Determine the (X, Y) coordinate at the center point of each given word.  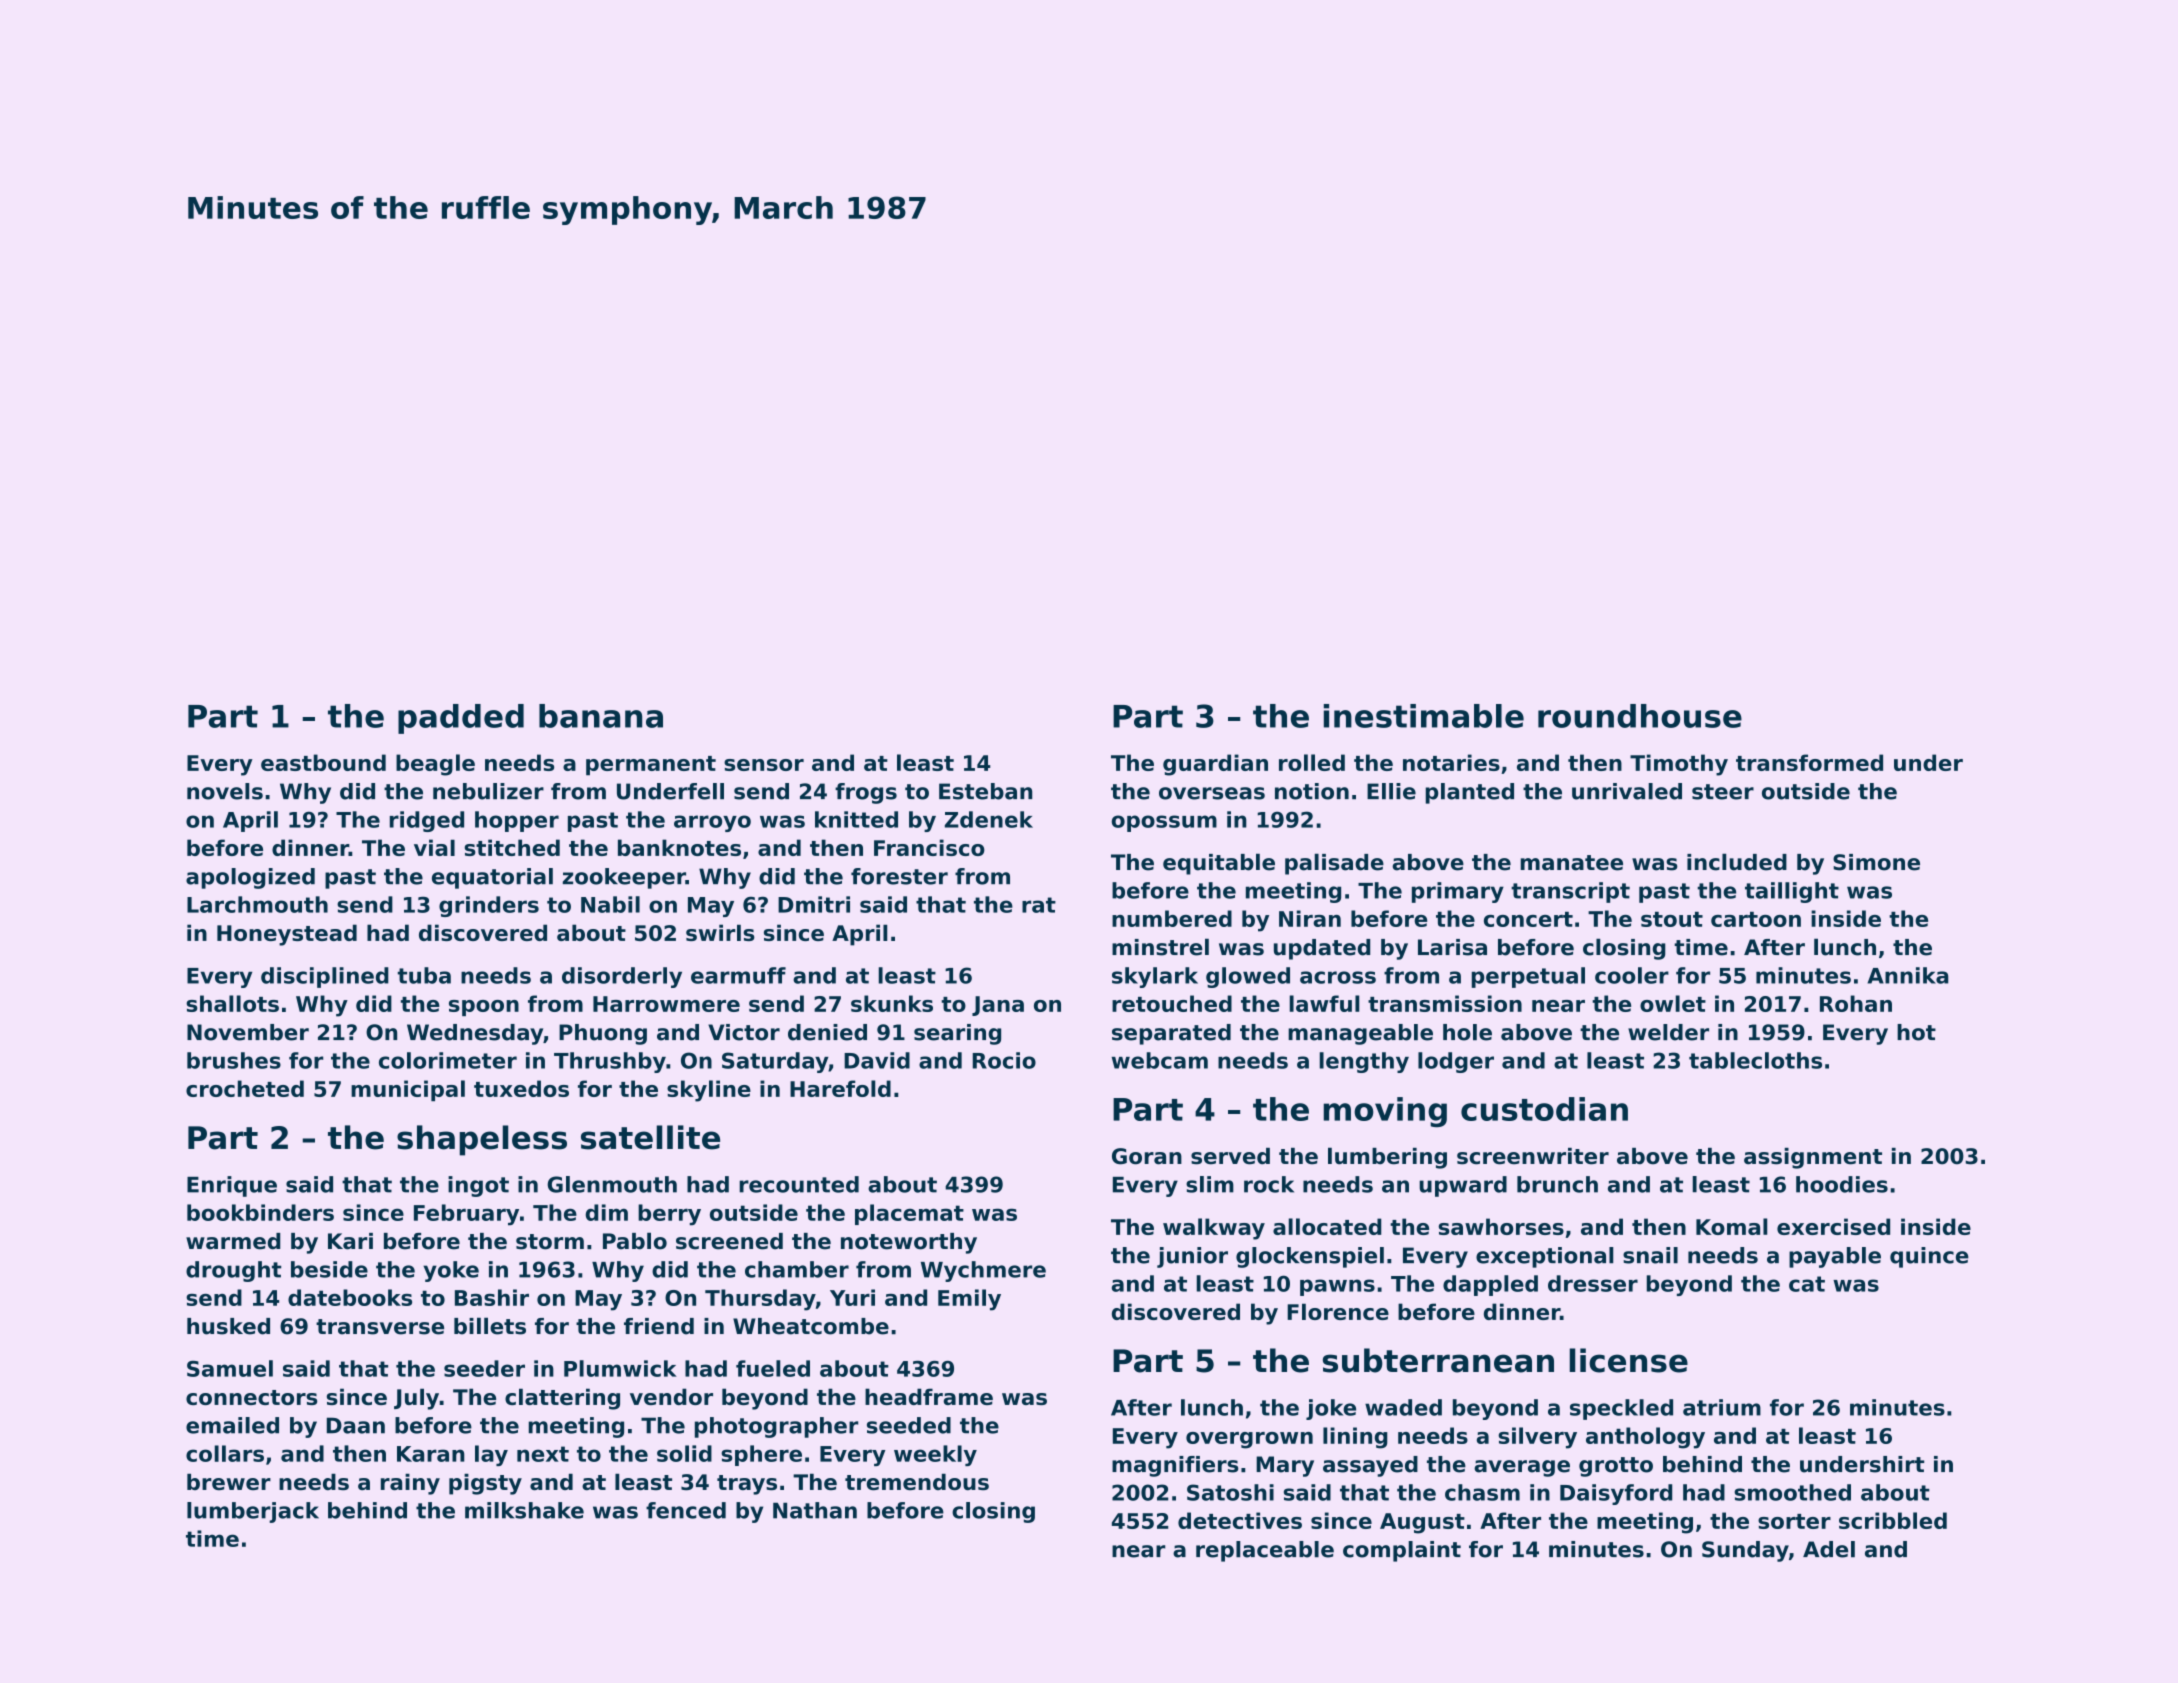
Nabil (610, 904)
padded (461, 719)
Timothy (1679, 765)
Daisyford (1616, 1494)
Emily (969, 1300)
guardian (1215, 765)
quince (1929, 1257)
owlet (1673, 1003)
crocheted (245, 1088)
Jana (998, 1006)
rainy (410, 1484)
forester (899, 876)
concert (1528, 919)
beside (329, 1269)
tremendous (917, 1482)
